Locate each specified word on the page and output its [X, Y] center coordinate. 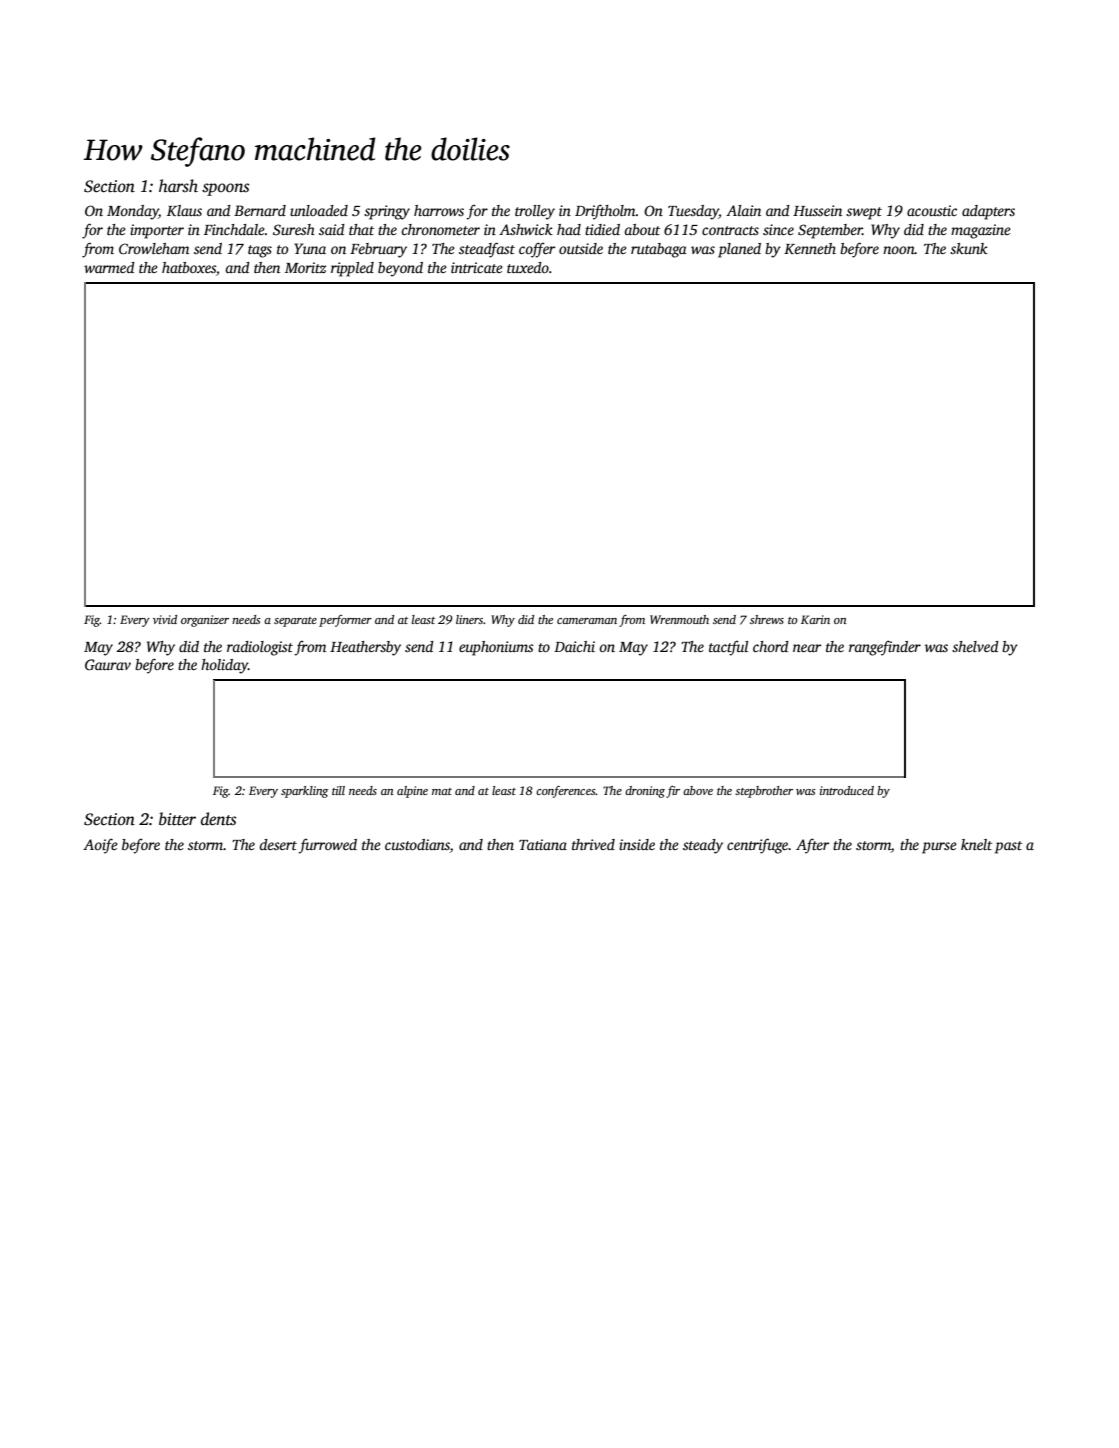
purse [939, 848]
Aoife [100, 846]
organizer [205, 621]
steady [703, 846]
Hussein [817, 210]
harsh [178, 186]
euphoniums [496, 648]
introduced [847, 790]
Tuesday [693, 212]
